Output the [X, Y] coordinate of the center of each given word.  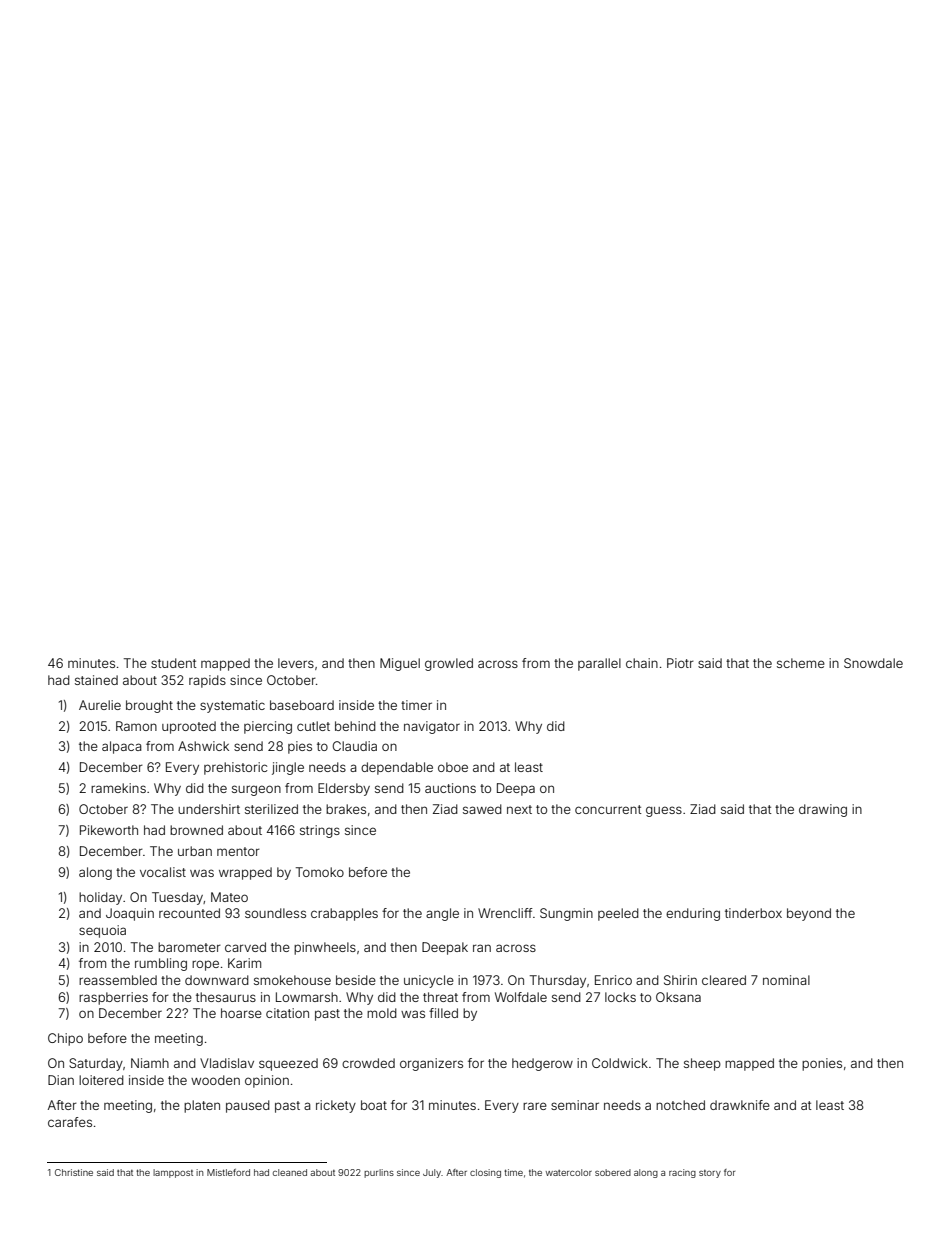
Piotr [680, 663]
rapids [207, 681]
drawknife [740, 1105]
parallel [599, 664]
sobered [613, 1172]
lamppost [173, 1173]
